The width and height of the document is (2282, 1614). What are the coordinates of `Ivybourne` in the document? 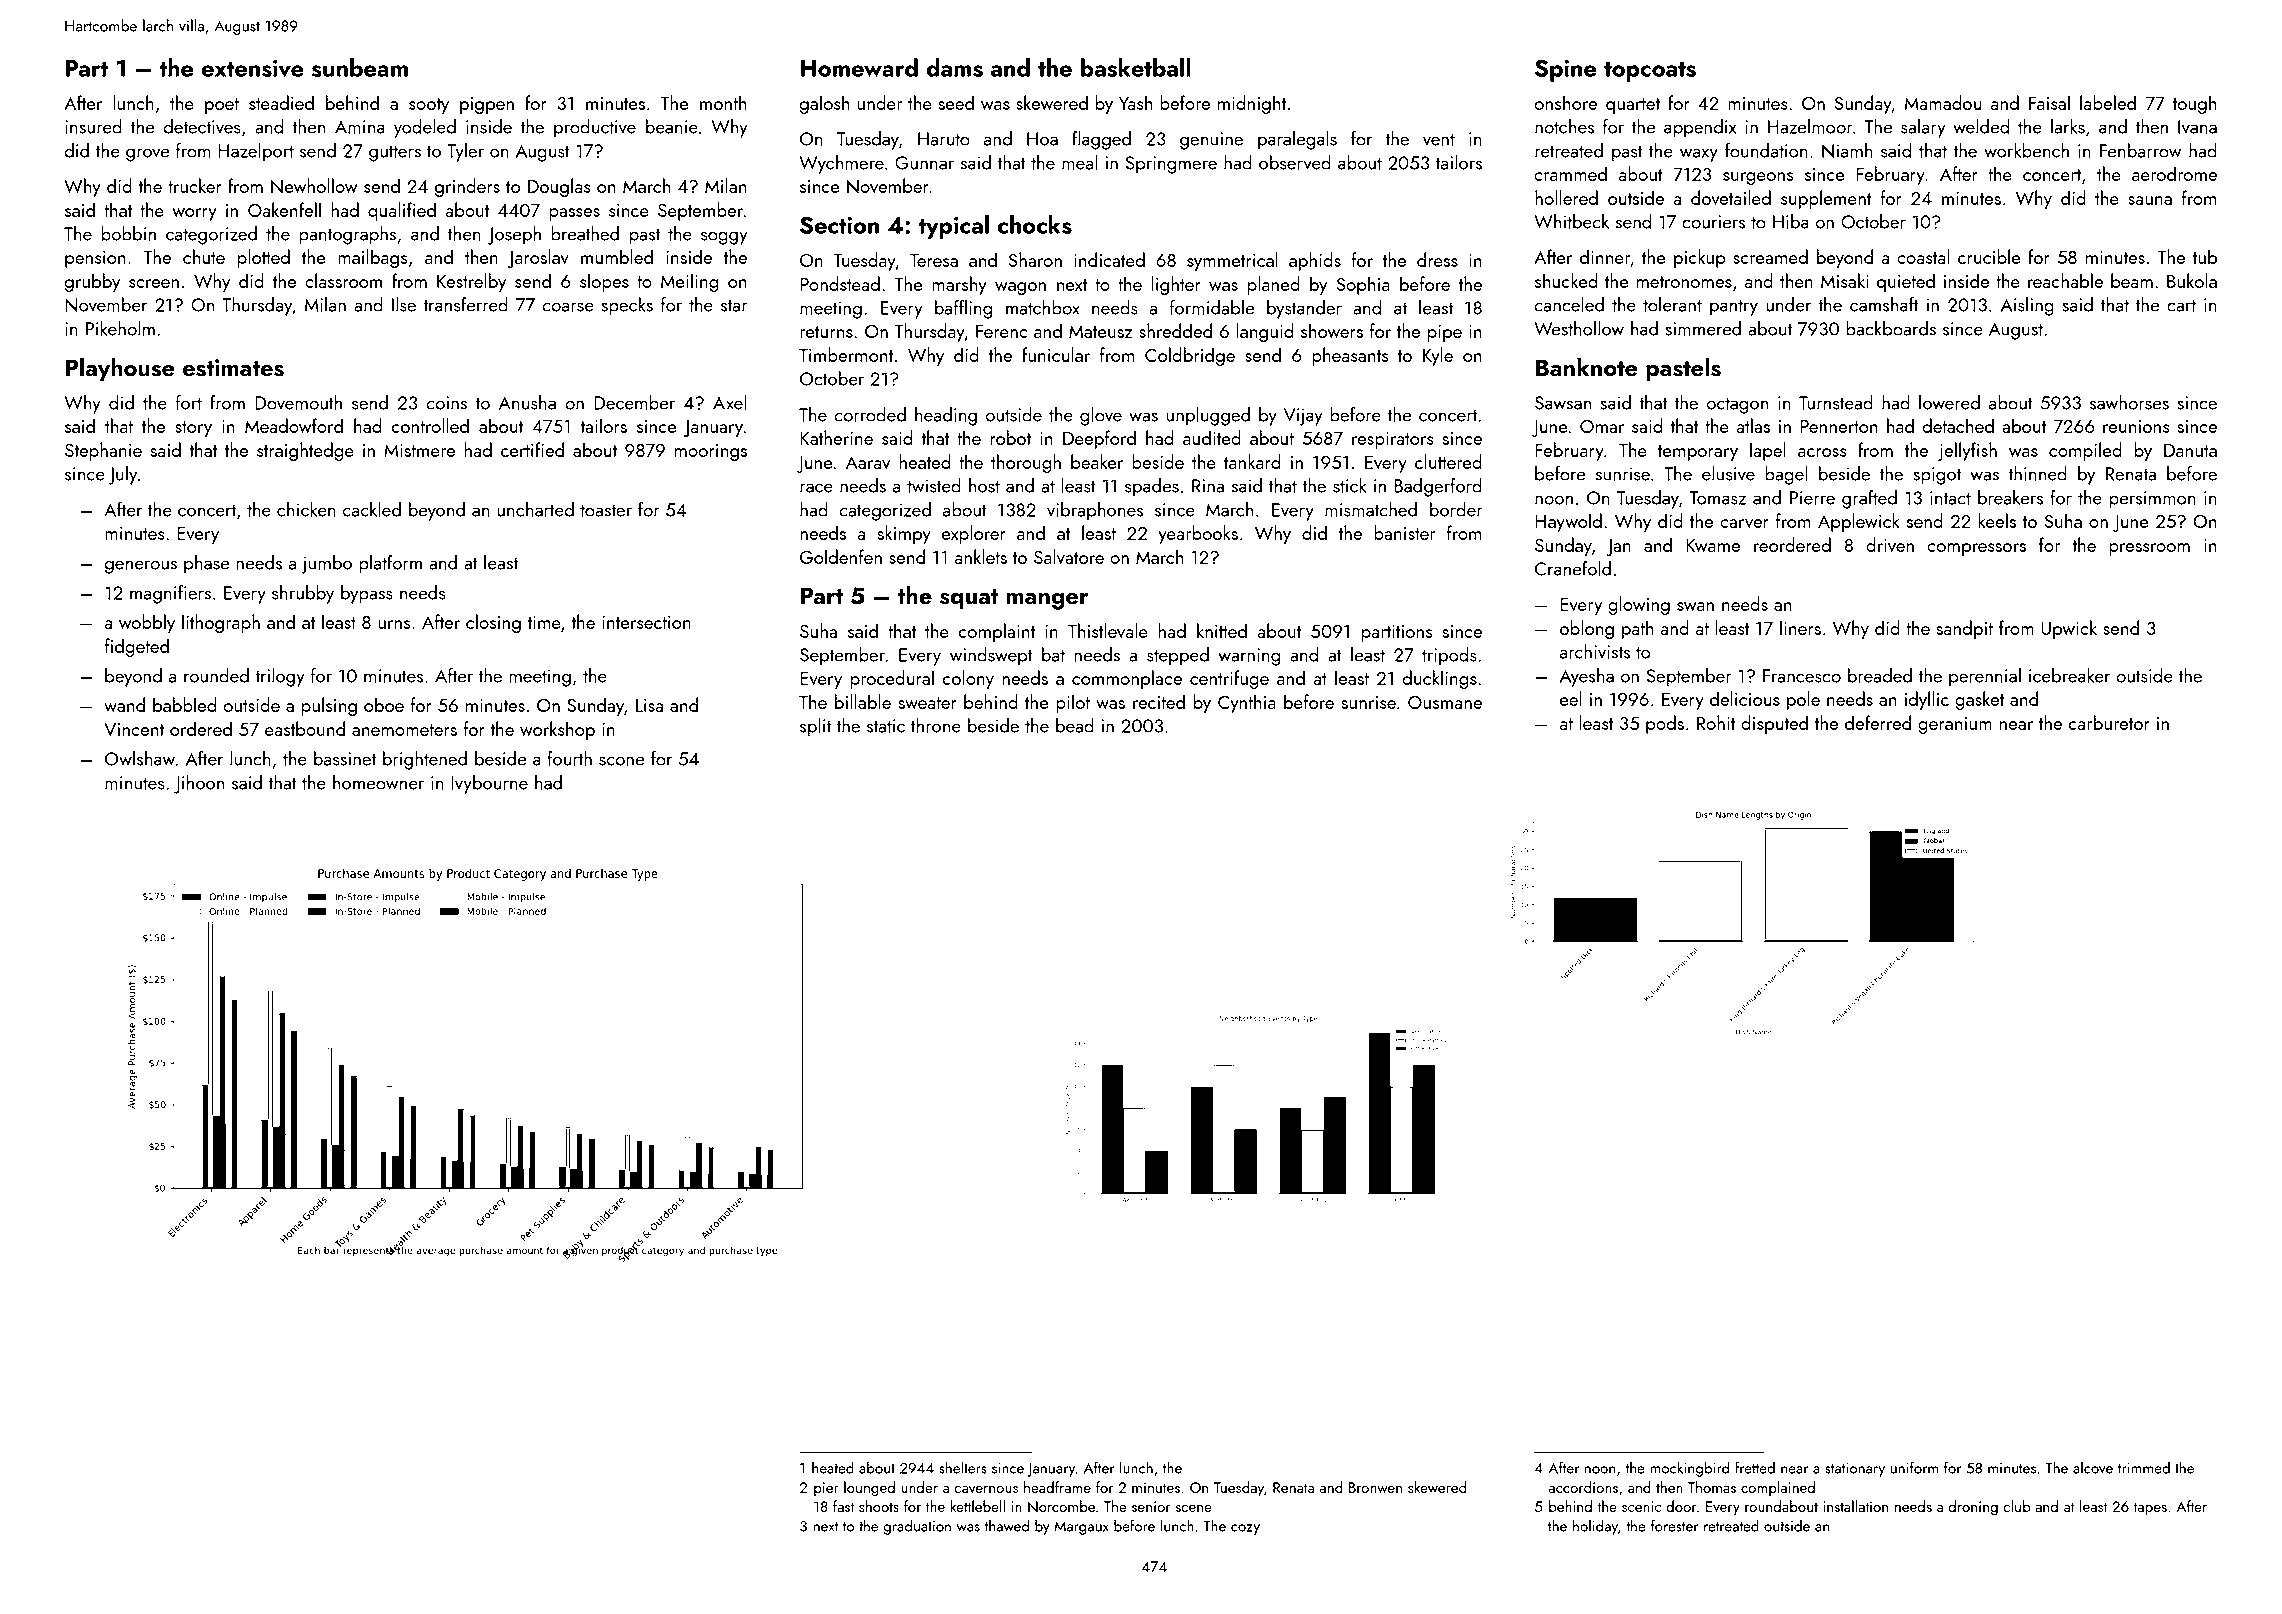 It's located at (489, 784).
